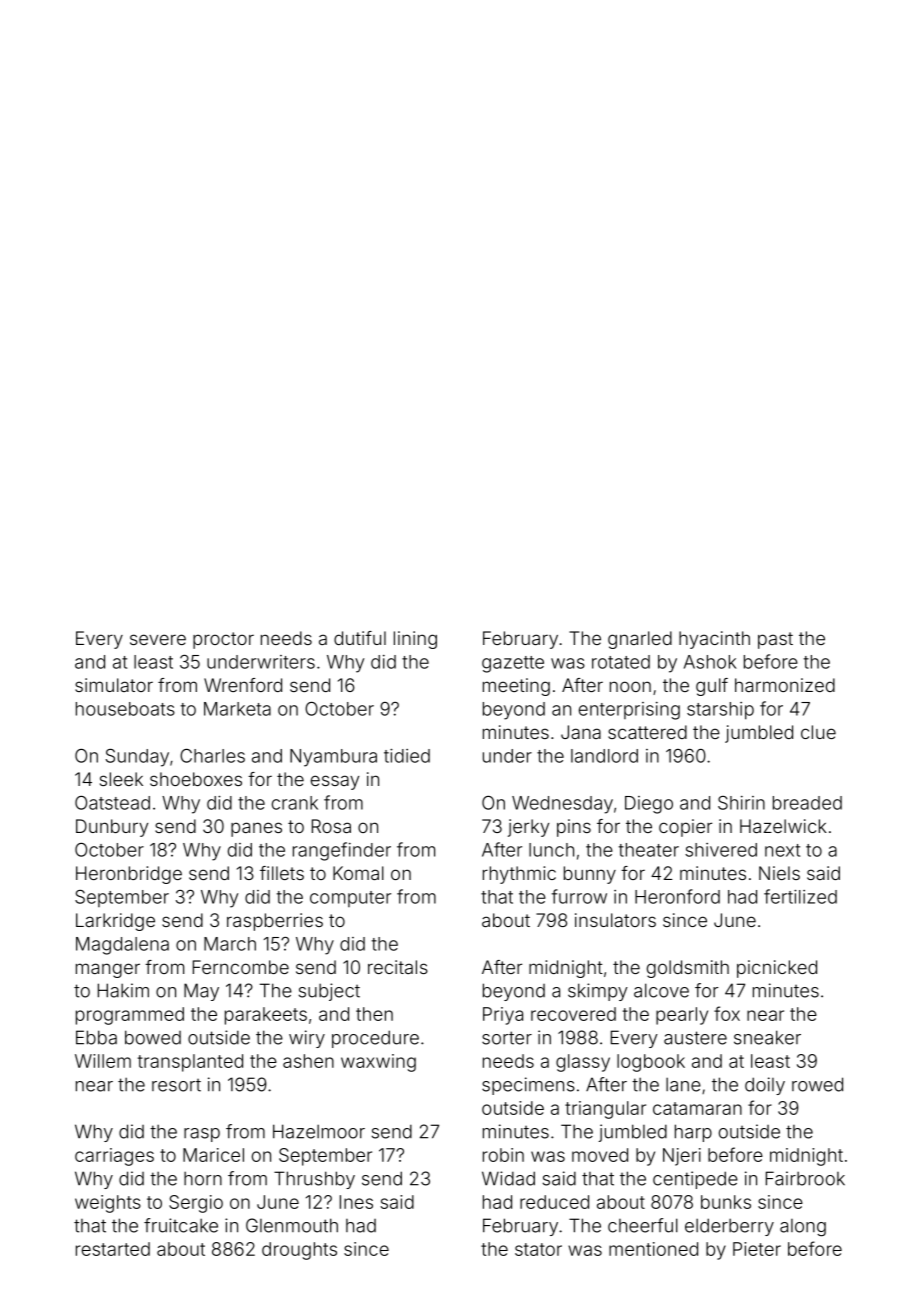  What do you see at coordinates (241, 967) in the document?
I see `Ferncombe` at bounding box center [241, 967].
